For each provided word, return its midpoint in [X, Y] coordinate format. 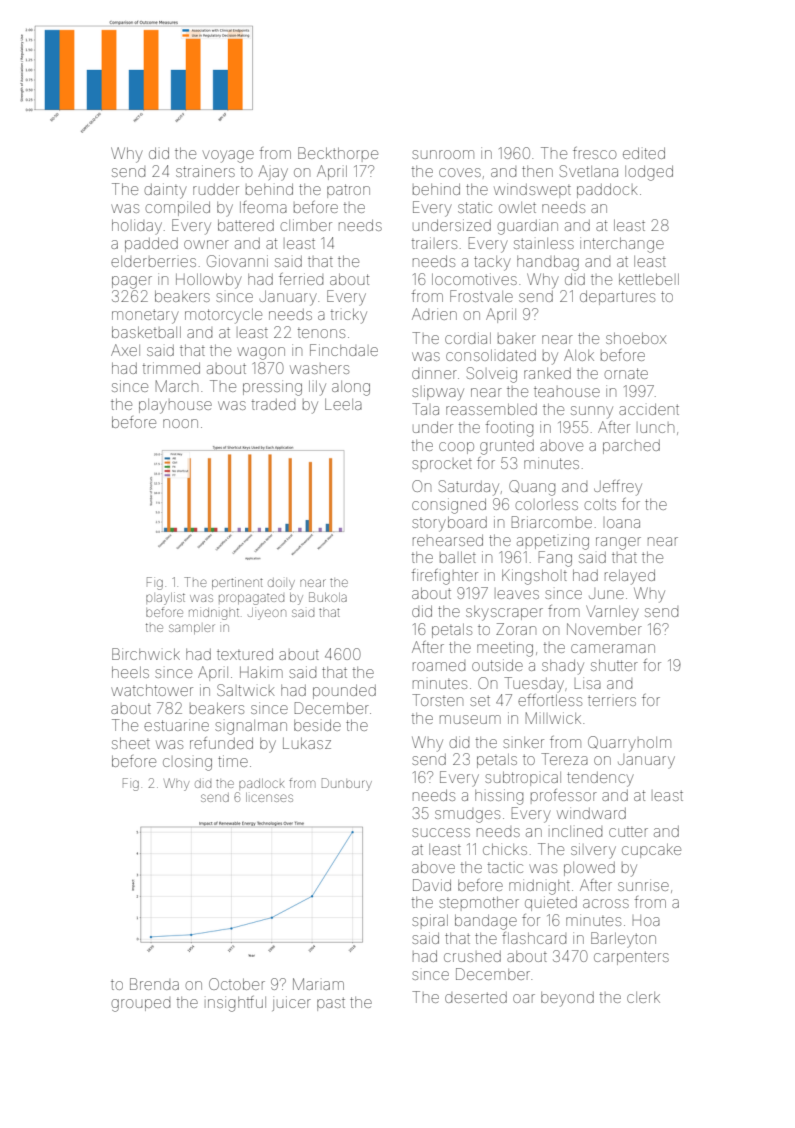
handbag [548, 263]
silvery [593, 851]
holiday [137, 227]
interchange [622, 245]
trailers [434, 243]
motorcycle [223, 316]
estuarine [176, 725]
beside [317, 725]
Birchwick [146, 654]
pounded [344, 692]
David [432, 885]
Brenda [154, 984]
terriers [612, 700]
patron [348, 191]
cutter [628, 832]
